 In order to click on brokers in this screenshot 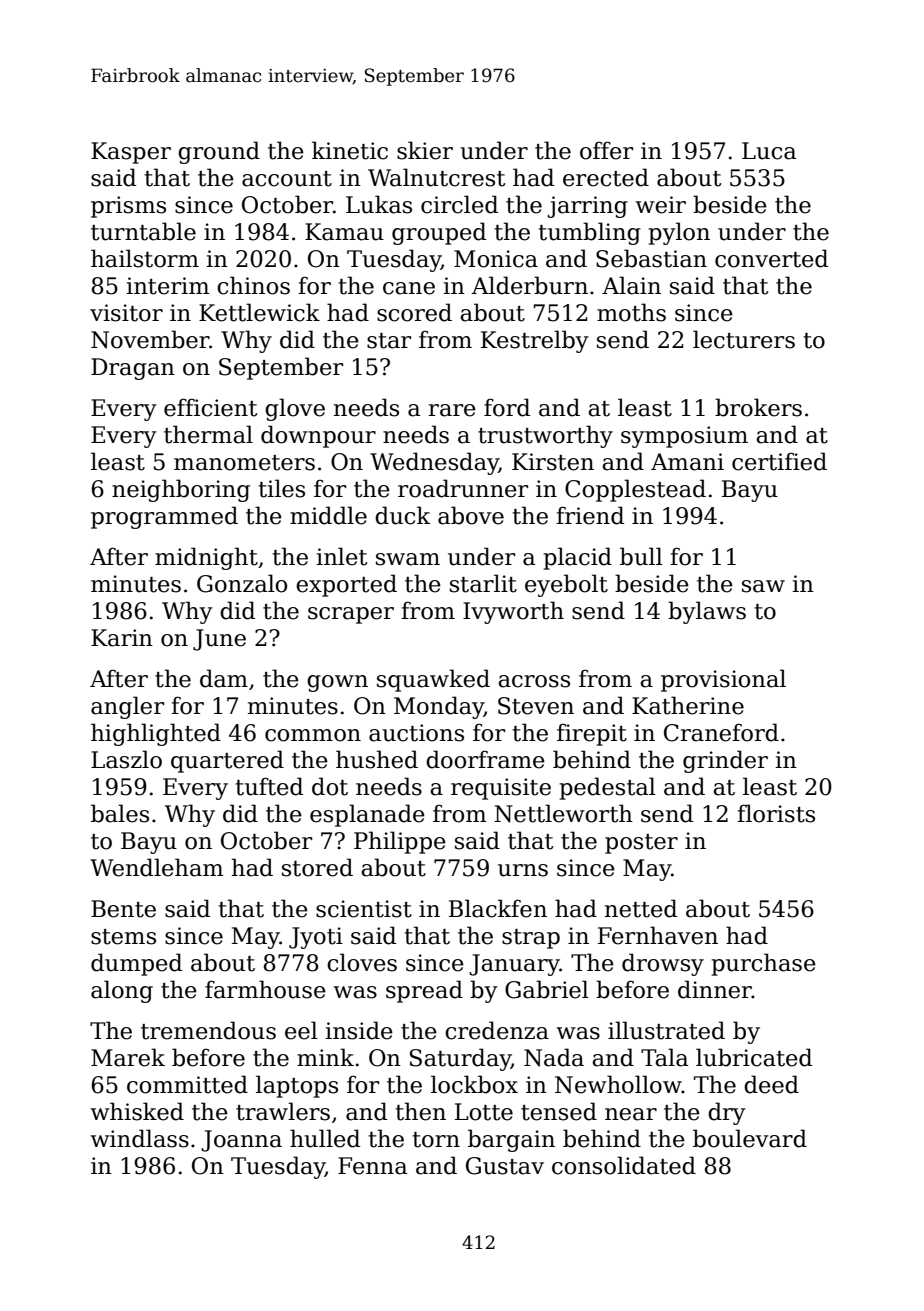, I will do `click(758, 407)`.
